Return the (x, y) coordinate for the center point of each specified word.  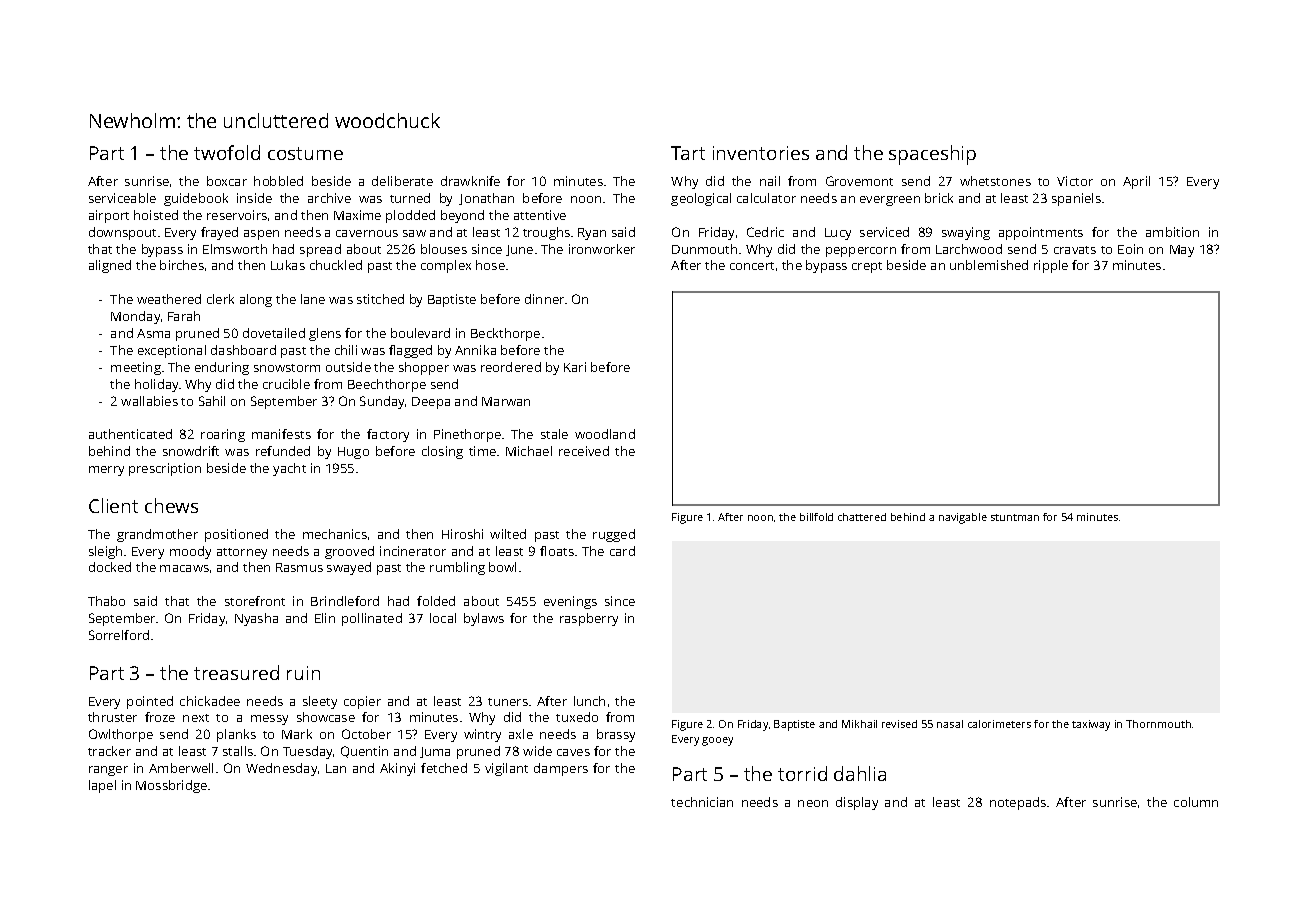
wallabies (149, 401)
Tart (688, 153)
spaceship (932, 155)
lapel (102, 786)
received (584, 451)
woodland (605, 434)
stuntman (1015, 517)
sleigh (105, 552)
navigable (963, 518)
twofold (227, 152)
